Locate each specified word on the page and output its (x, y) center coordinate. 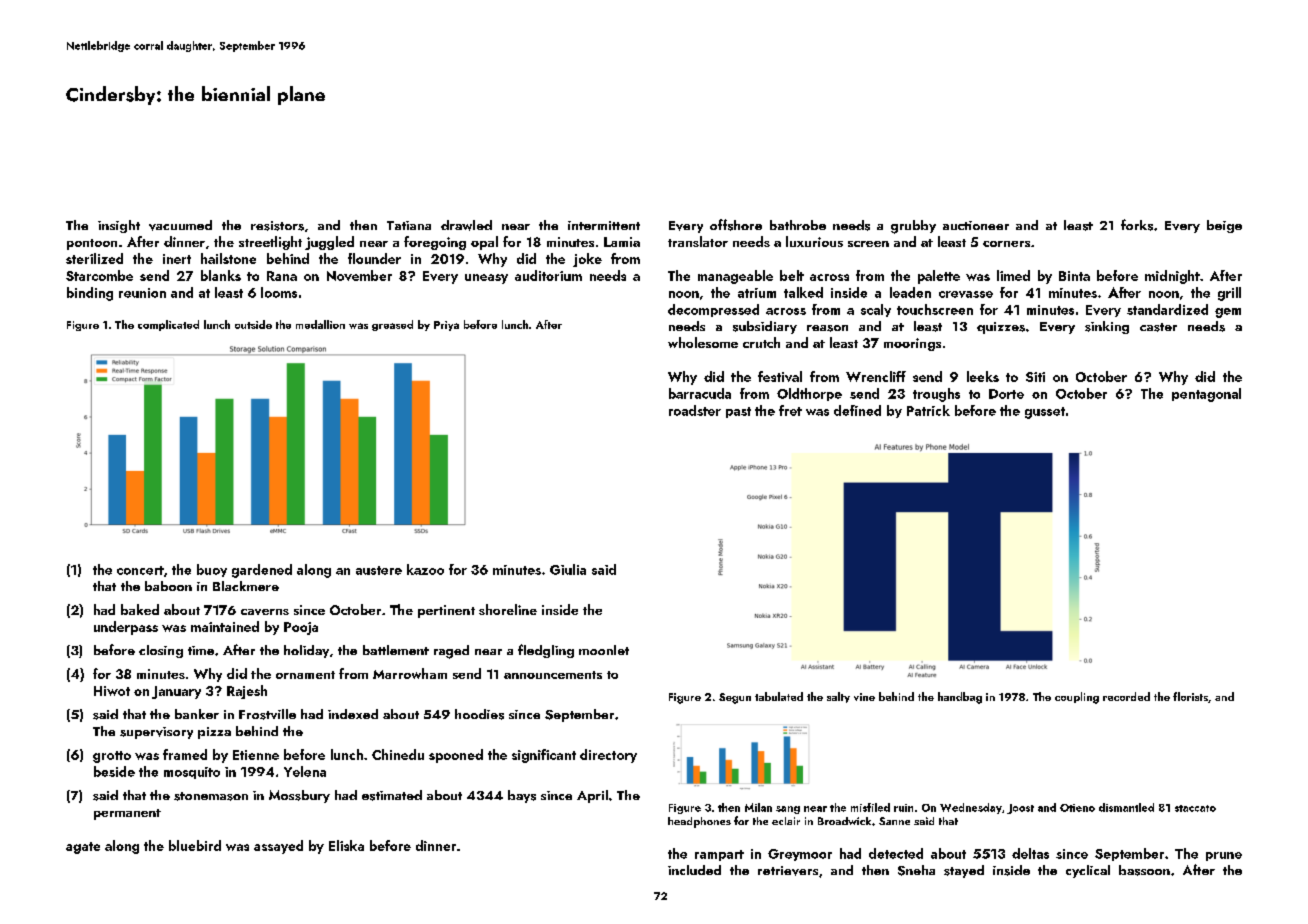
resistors (277, 226)
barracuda (700, 393)
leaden (910, 292)
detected (896, 853)
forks (1137, 225)
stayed (964, 871)
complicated (168, 325)
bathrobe (798, 225)
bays (522, 796)
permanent (127, 814)
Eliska (346, 845)
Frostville (267, 714)
